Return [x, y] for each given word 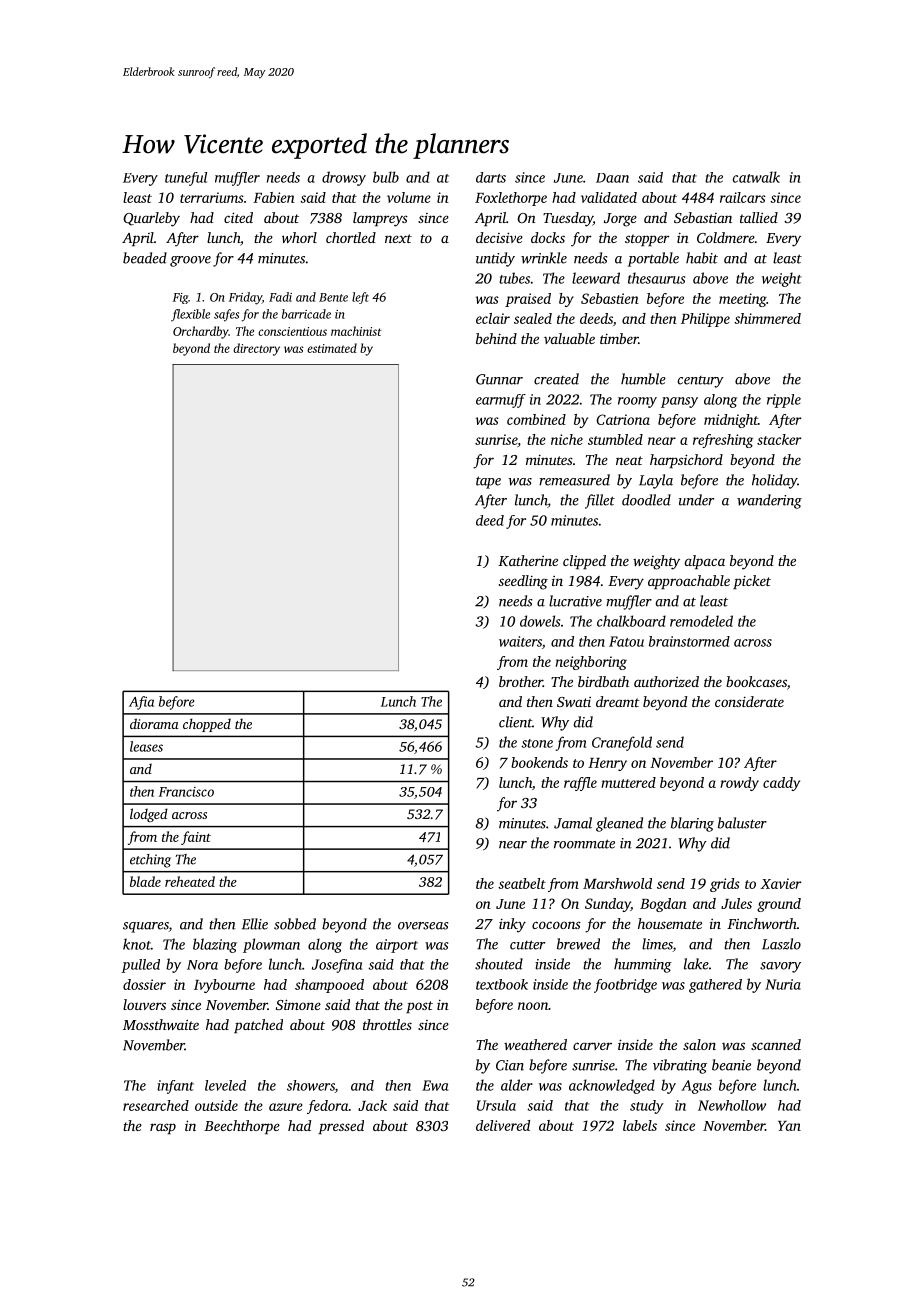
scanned [776, 1044]
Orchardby [200, 332]
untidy [495, 259]
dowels [540, 621]
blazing [215, 945]
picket [752, 582]
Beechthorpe [242, 1127]
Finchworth [762, 923]
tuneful [186, 179]
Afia [141, 703]
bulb [386, 177]
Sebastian [703, 217]
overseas [423, 926]
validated [609, 197]
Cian [510, 1065]
